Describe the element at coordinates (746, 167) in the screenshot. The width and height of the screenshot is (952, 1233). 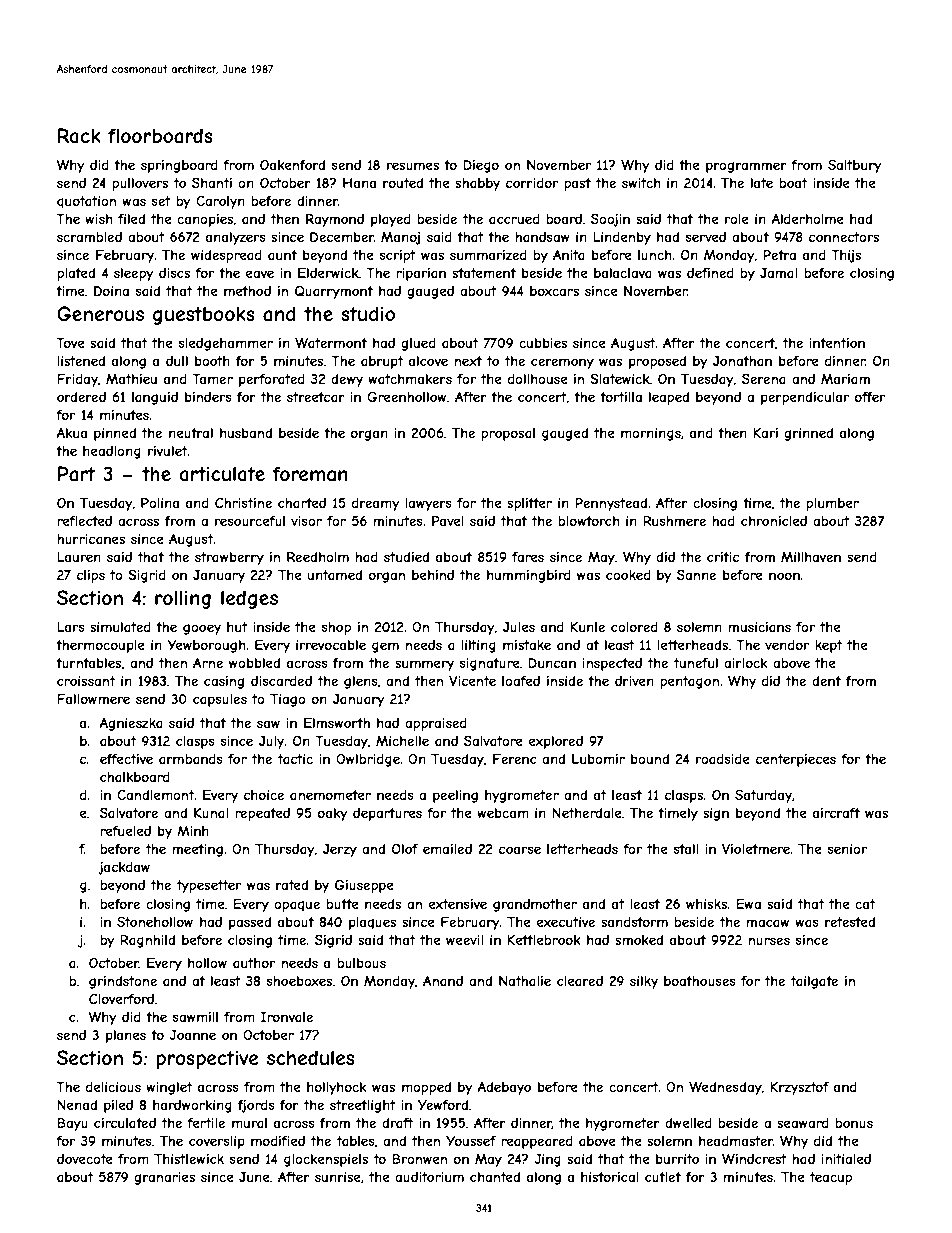
I see `programmer` at that location.
